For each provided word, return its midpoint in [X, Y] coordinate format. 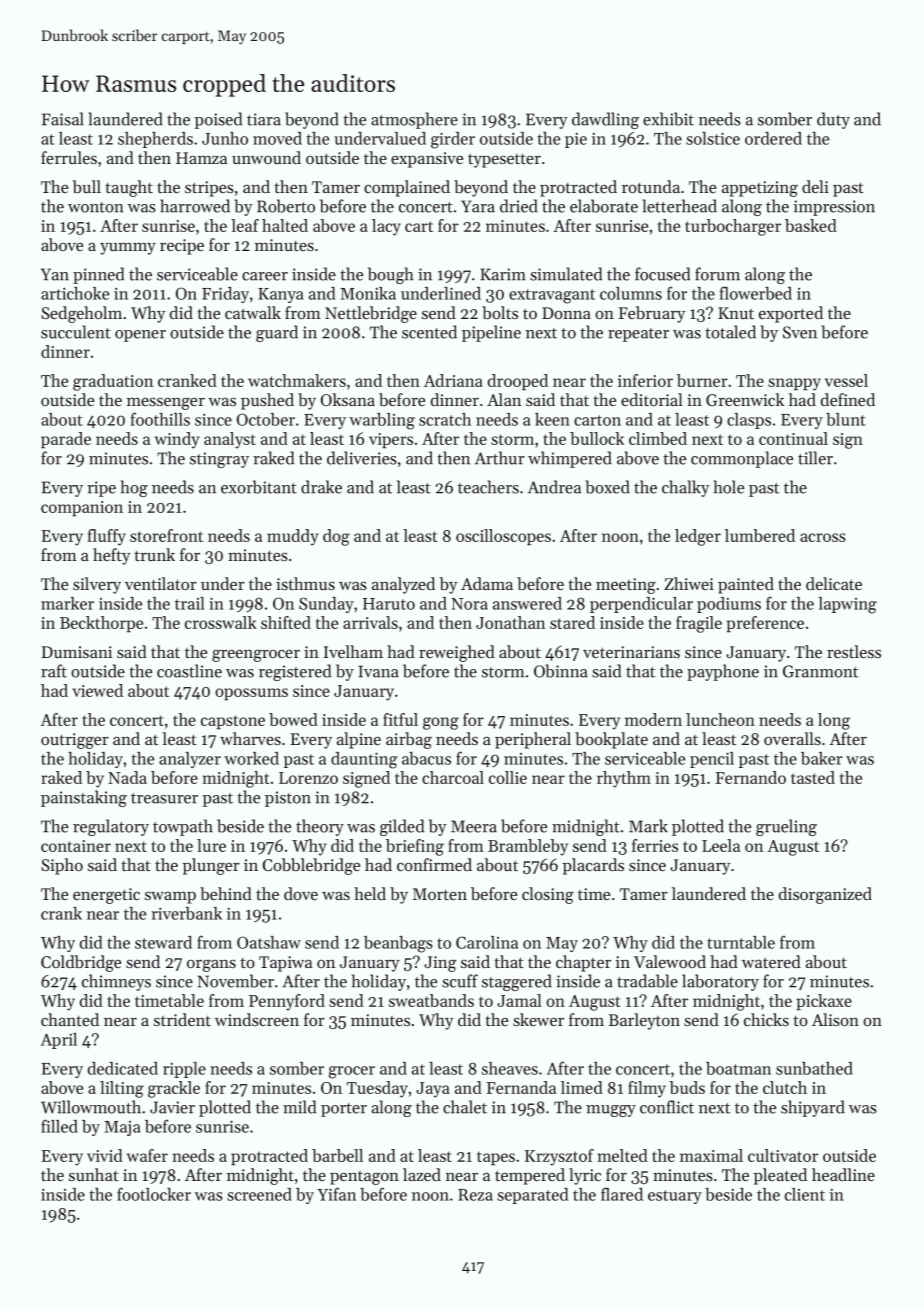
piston [288, 799]
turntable [741, 942]
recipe [182, 247]
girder [453, 140]
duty [833, 120]
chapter [583, 963]
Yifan [336, 1194]
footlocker [154, 1194]
